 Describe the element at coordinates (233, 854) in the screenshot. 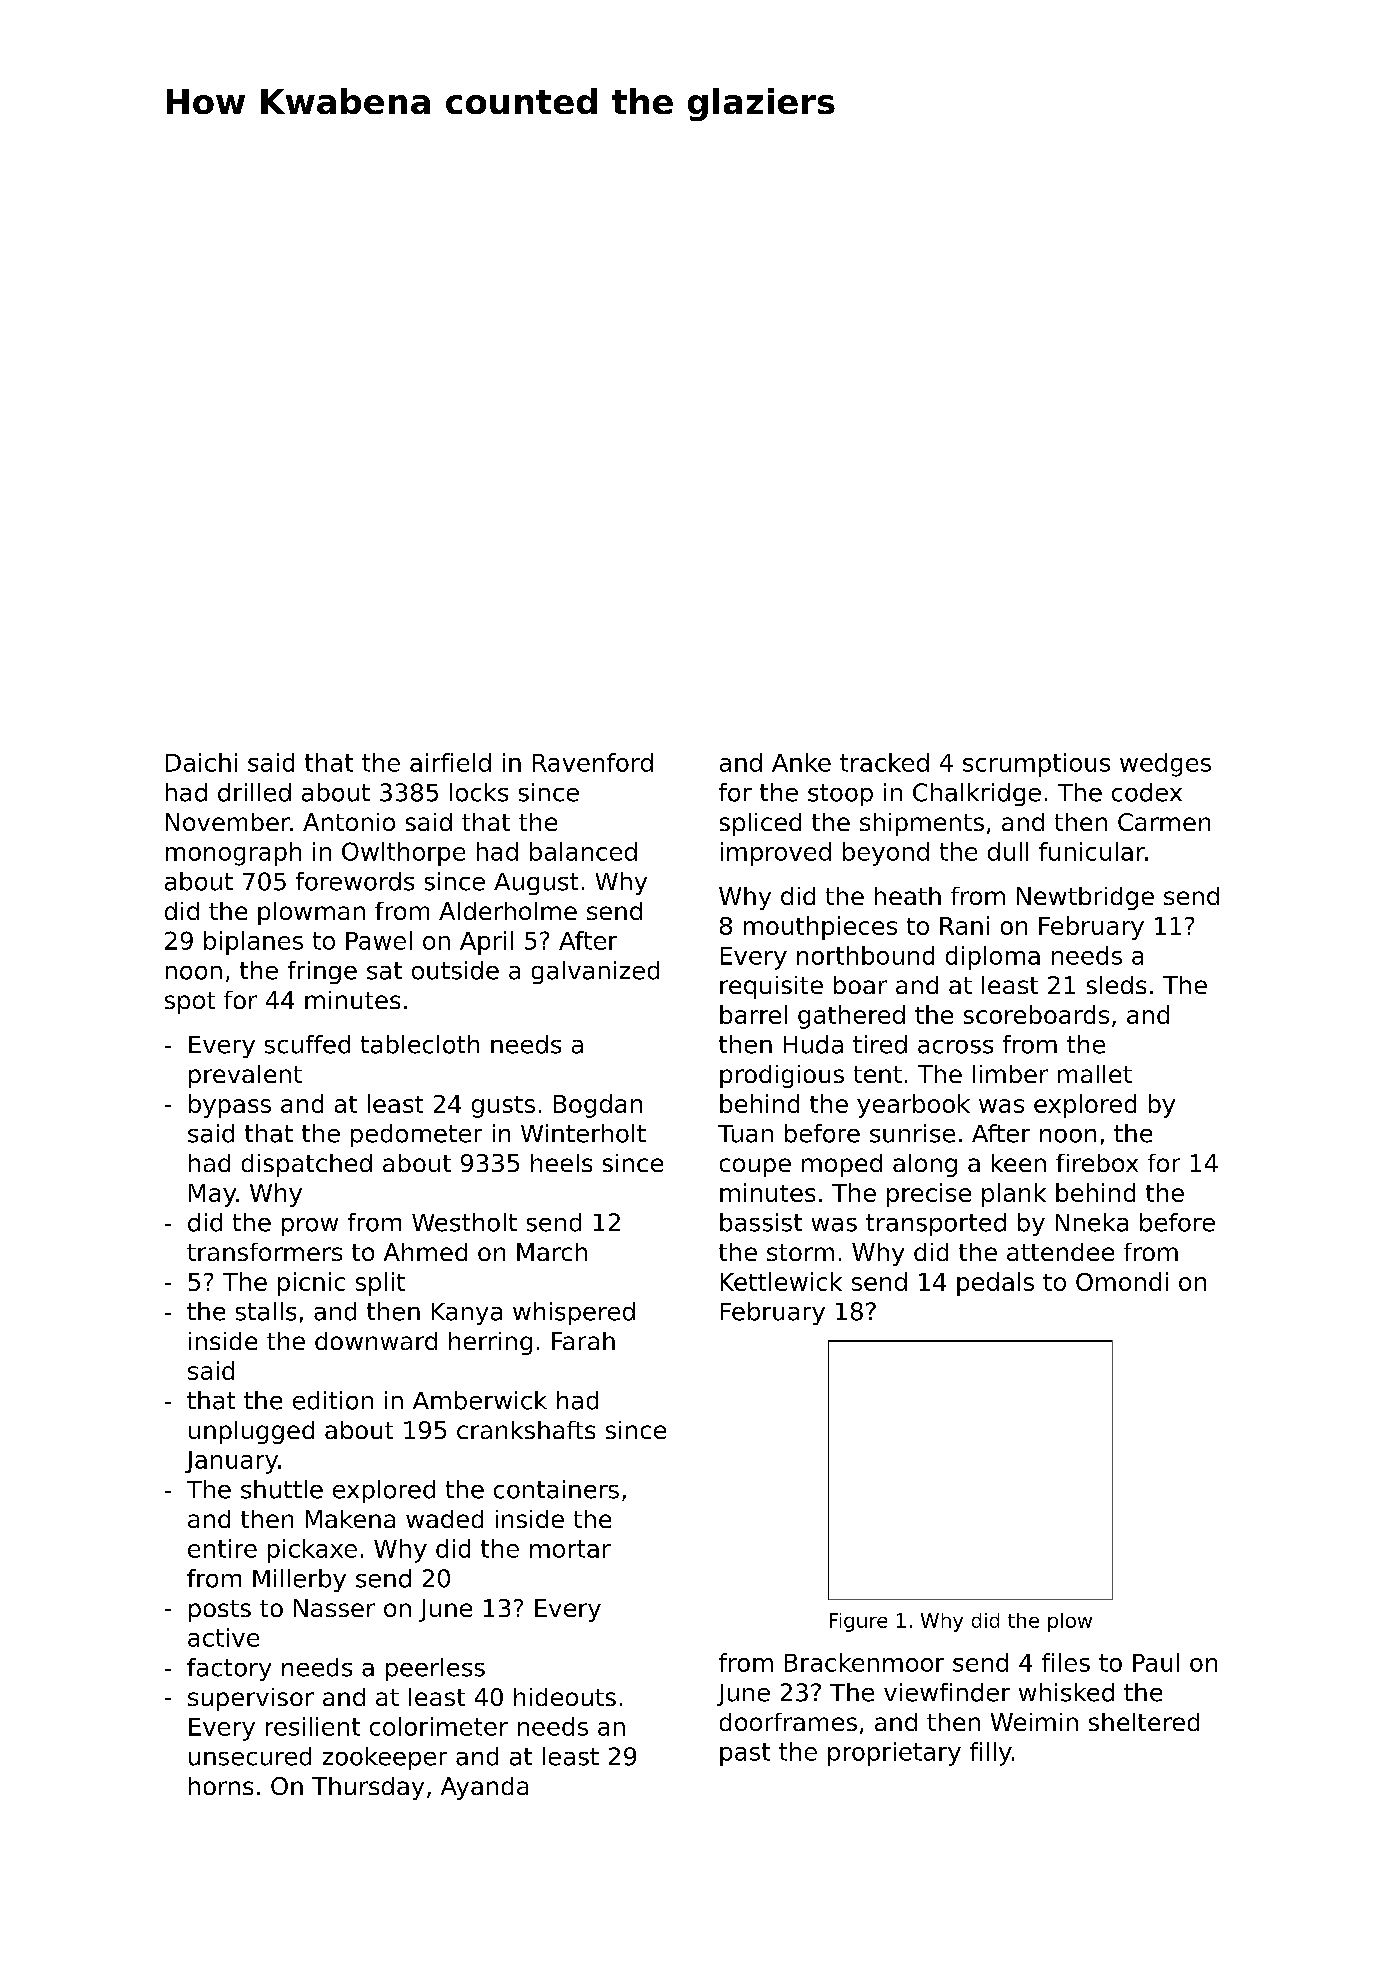

I see `monograph` at that location.
